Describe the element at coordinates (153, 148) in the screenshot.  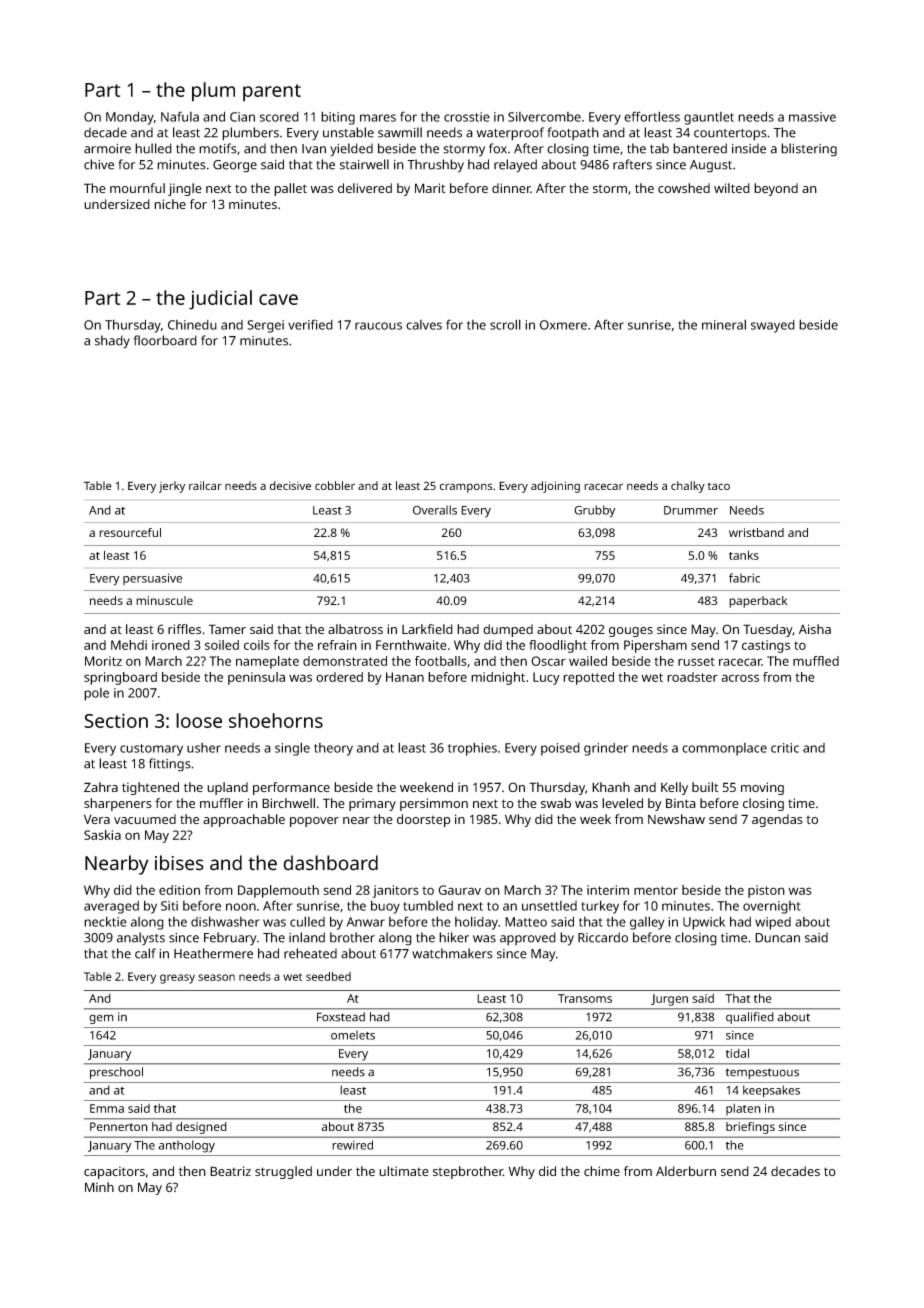
I see `hulled` at that location.
